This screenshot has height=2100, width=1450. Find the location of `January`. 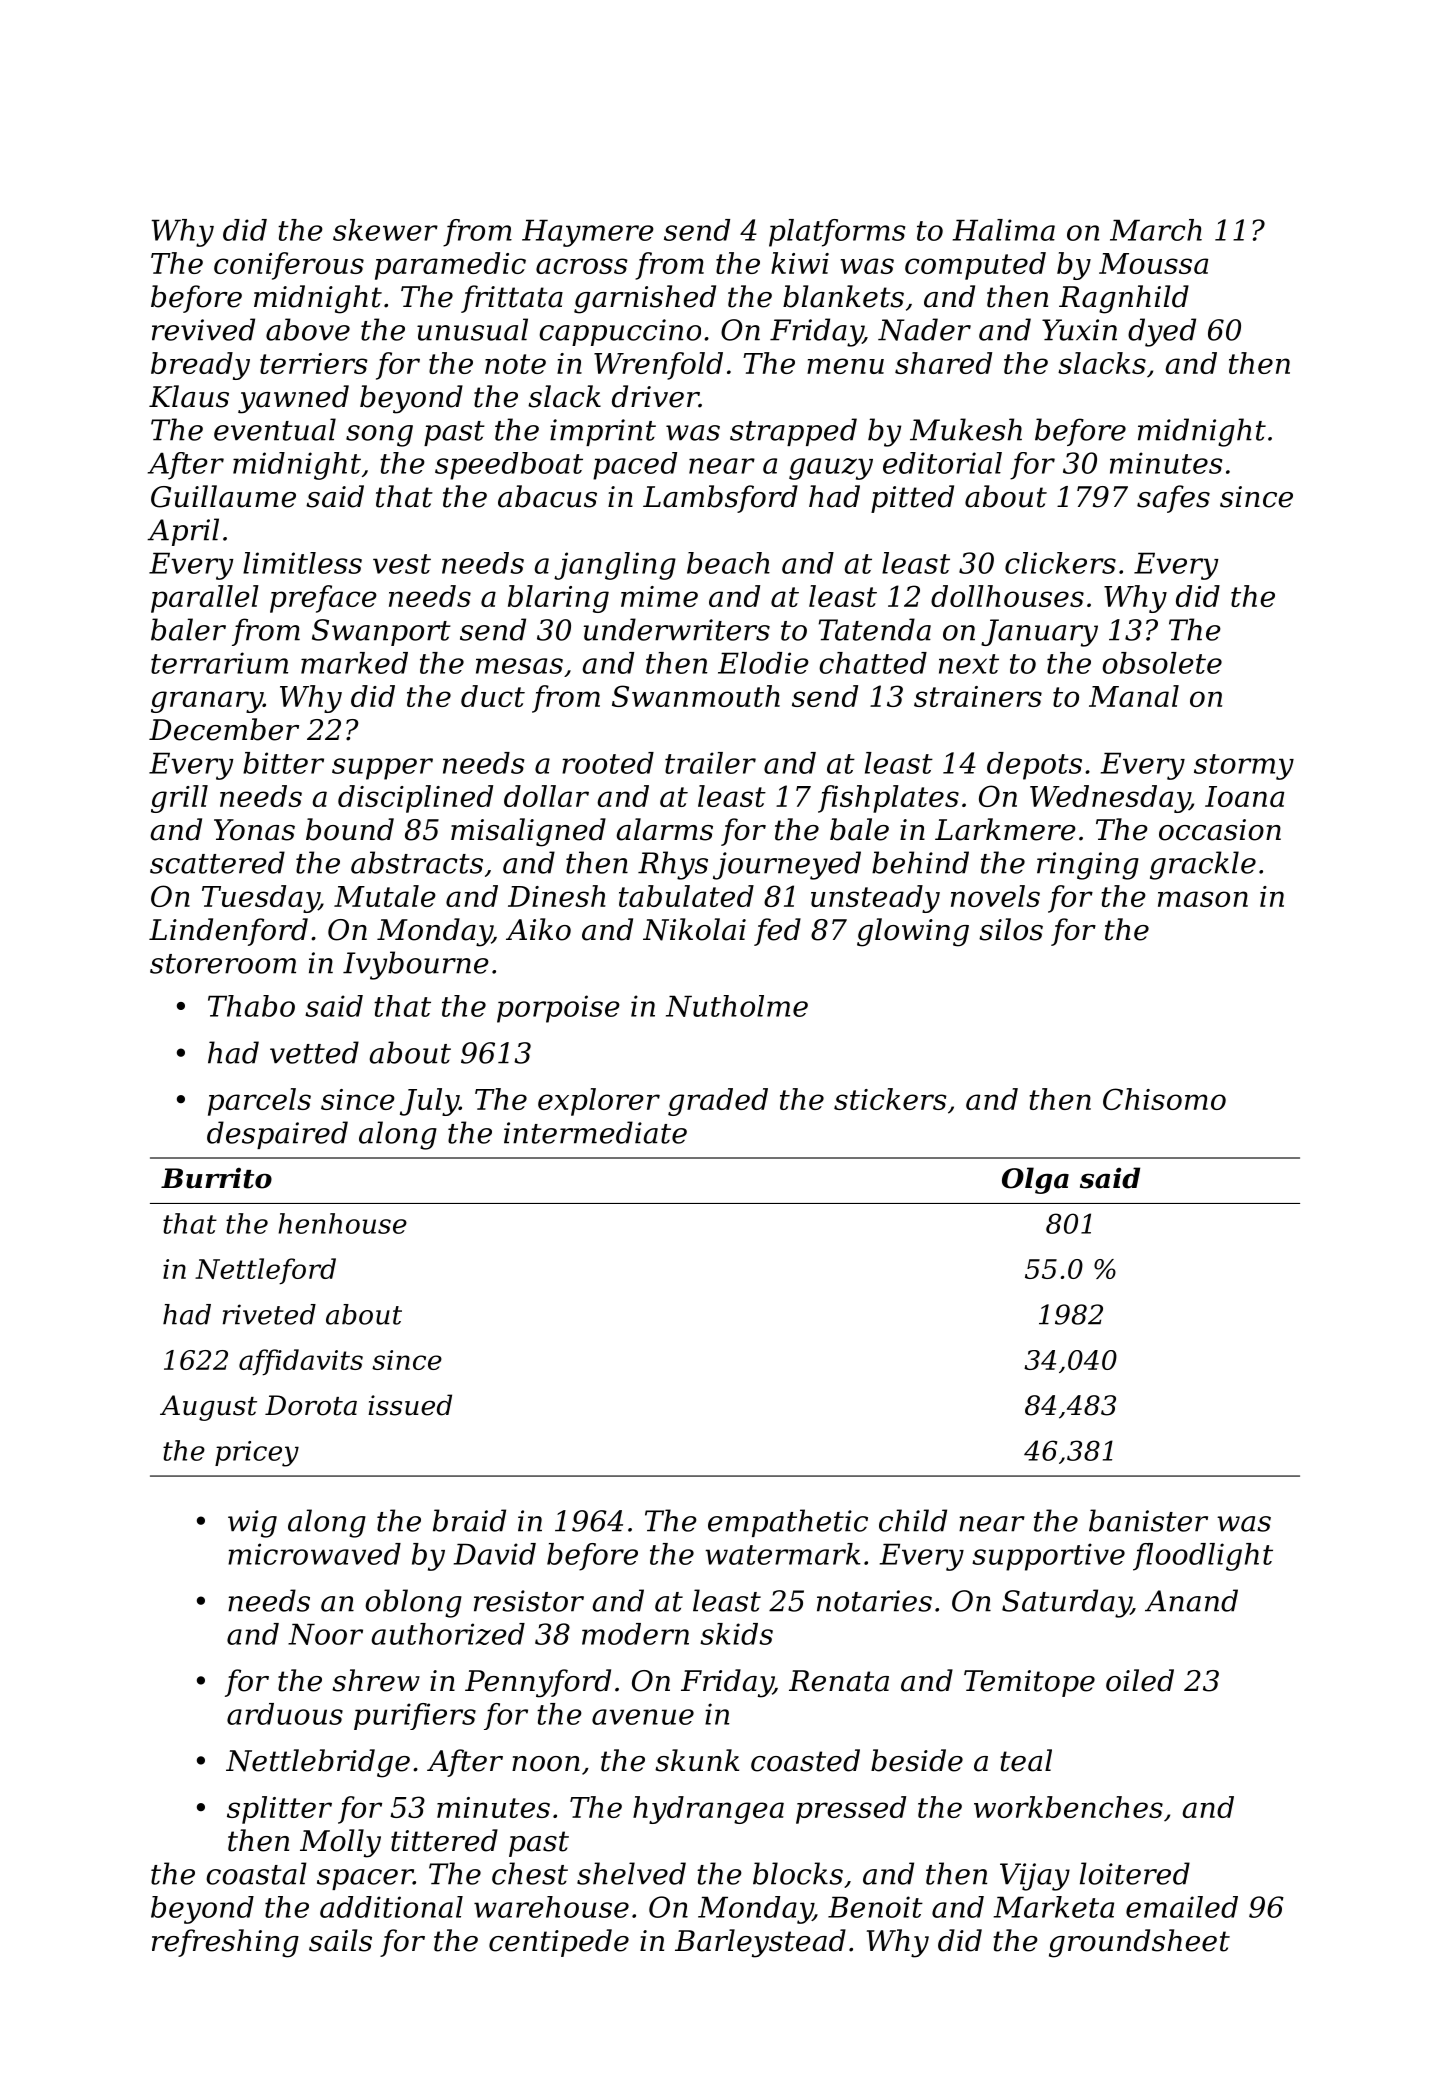

January is located at coordinates (1039, 633).
